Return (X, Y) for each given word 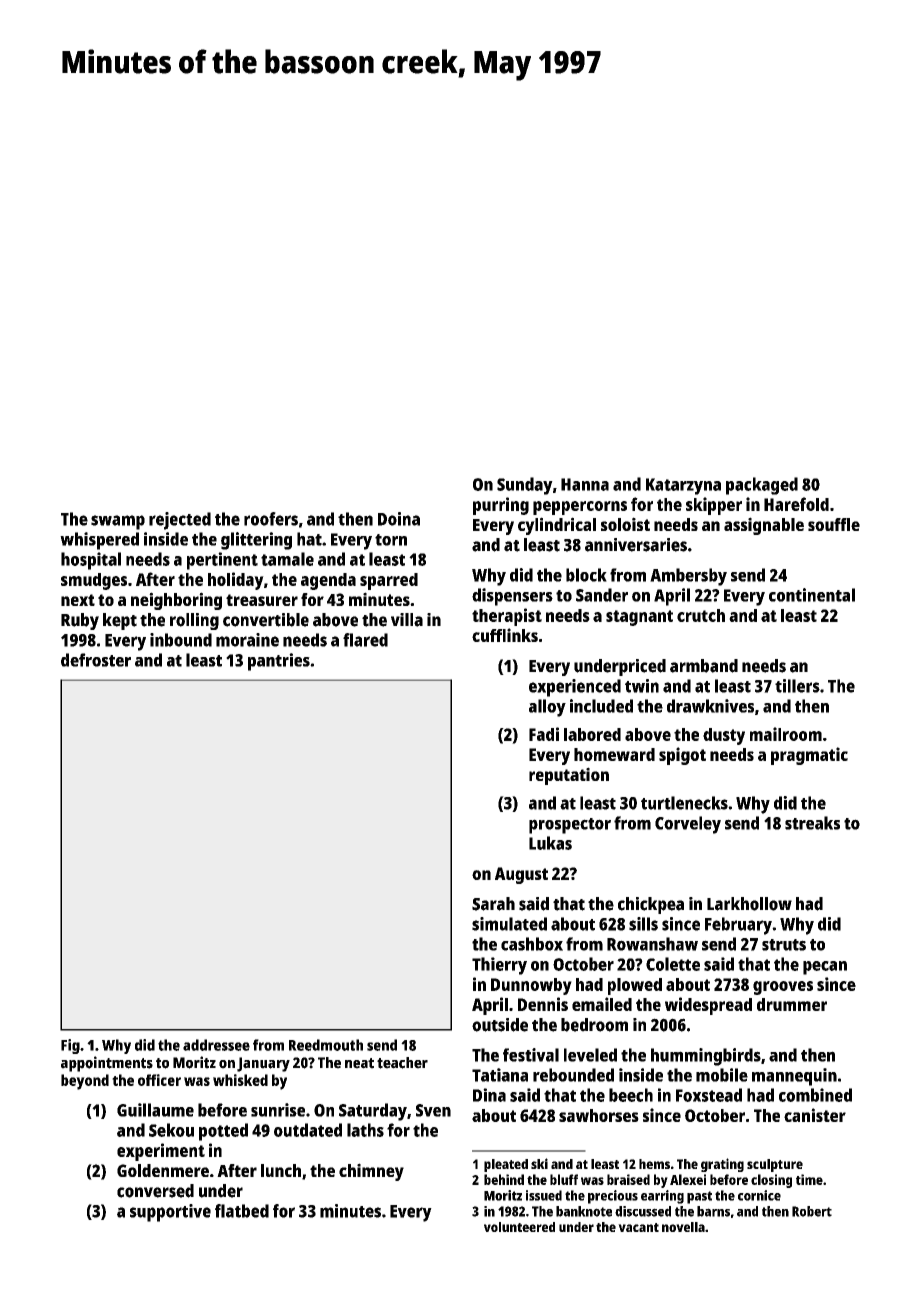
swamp (118, 522)
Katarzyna (683, 486)
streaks (812, 823)
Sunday (525, 486)
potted (223, 1132)
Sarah (493, 904)
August (521, 875)
